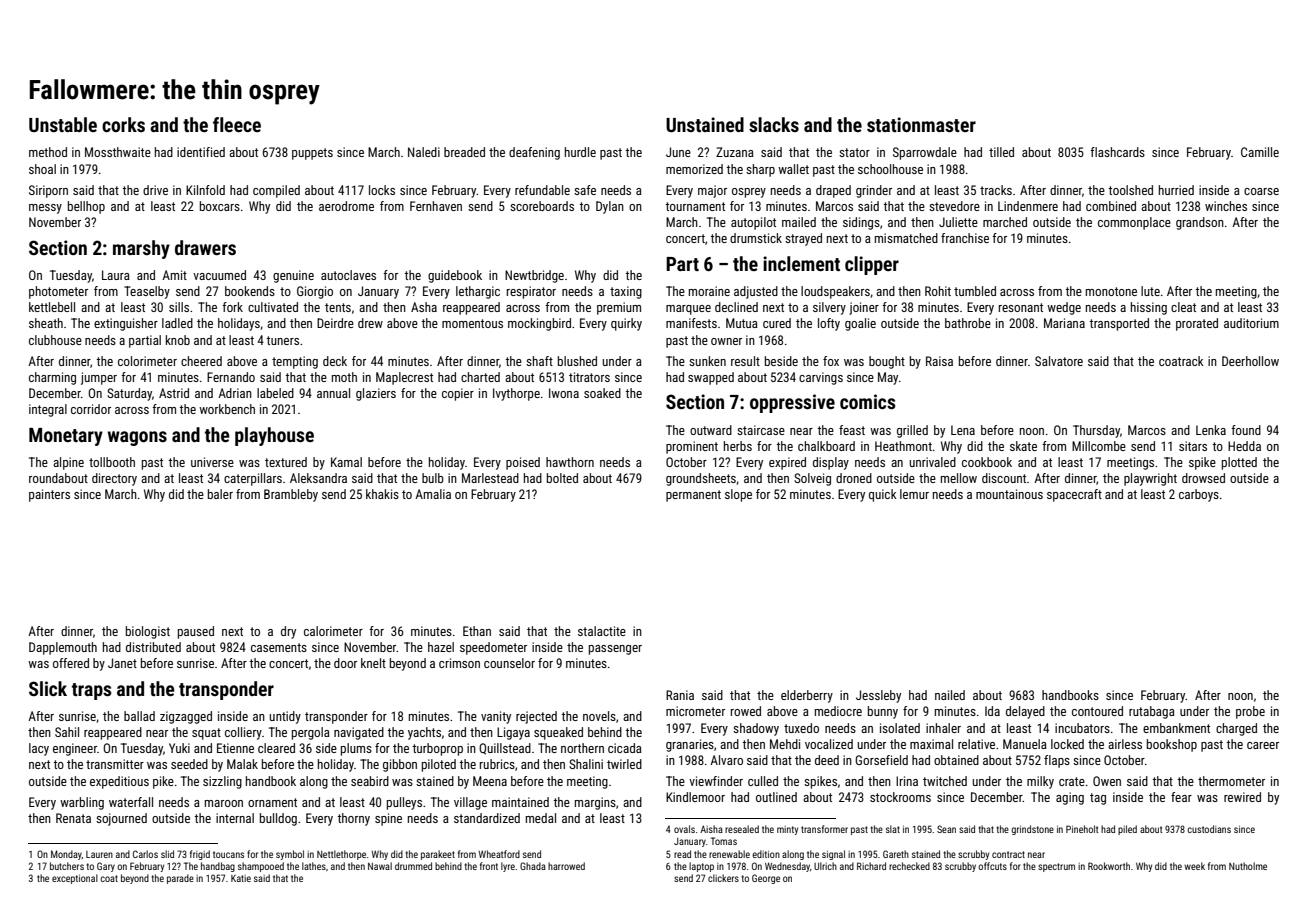  I want to click on Ghada, so click(533, 866).
